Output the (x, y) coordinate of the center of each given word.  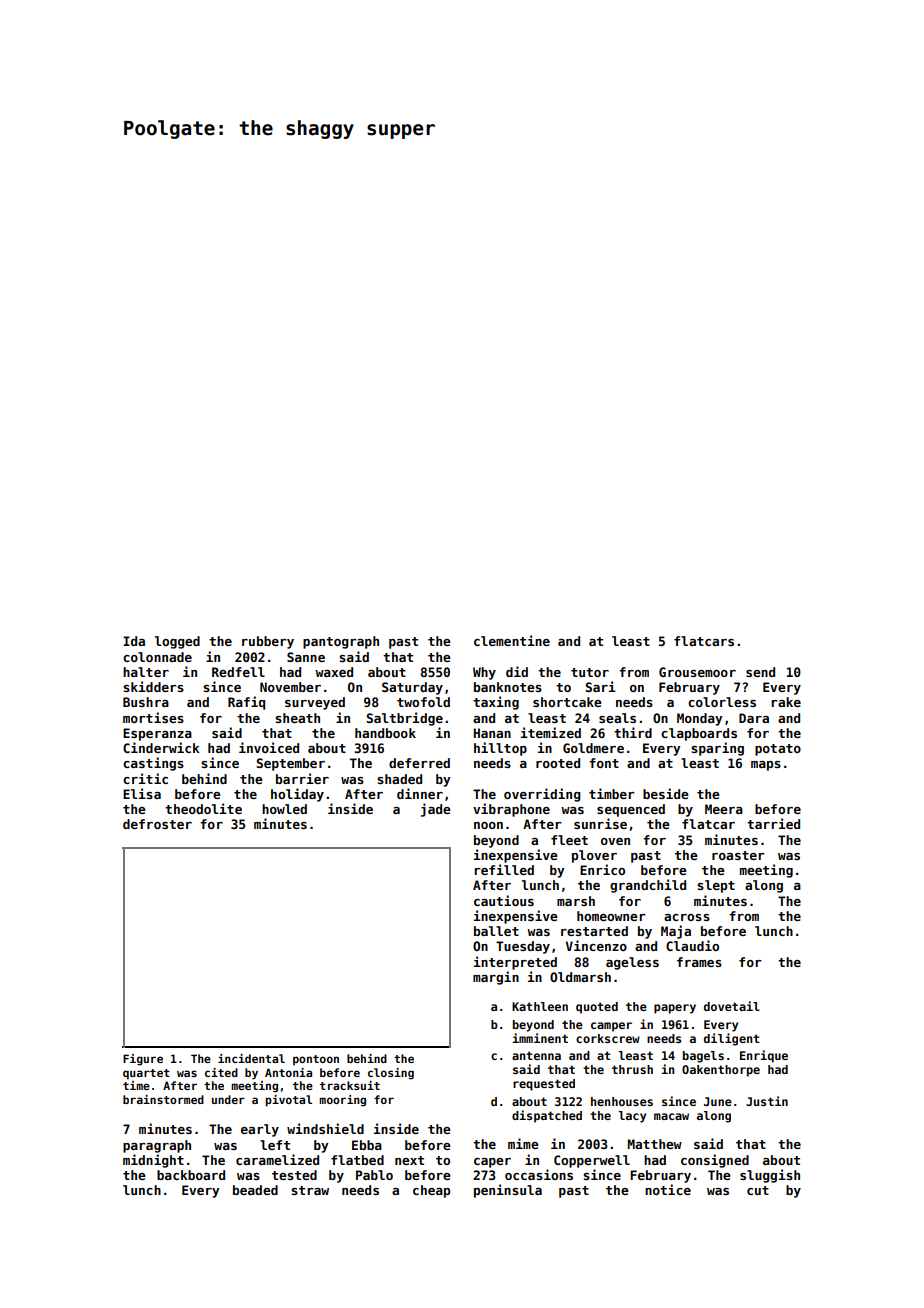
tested (294, 1175)
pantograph (341, 642)
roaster (738, 855)
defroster (157, 824)
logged (177, 642)
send (760, 672)
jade (436, 810)
